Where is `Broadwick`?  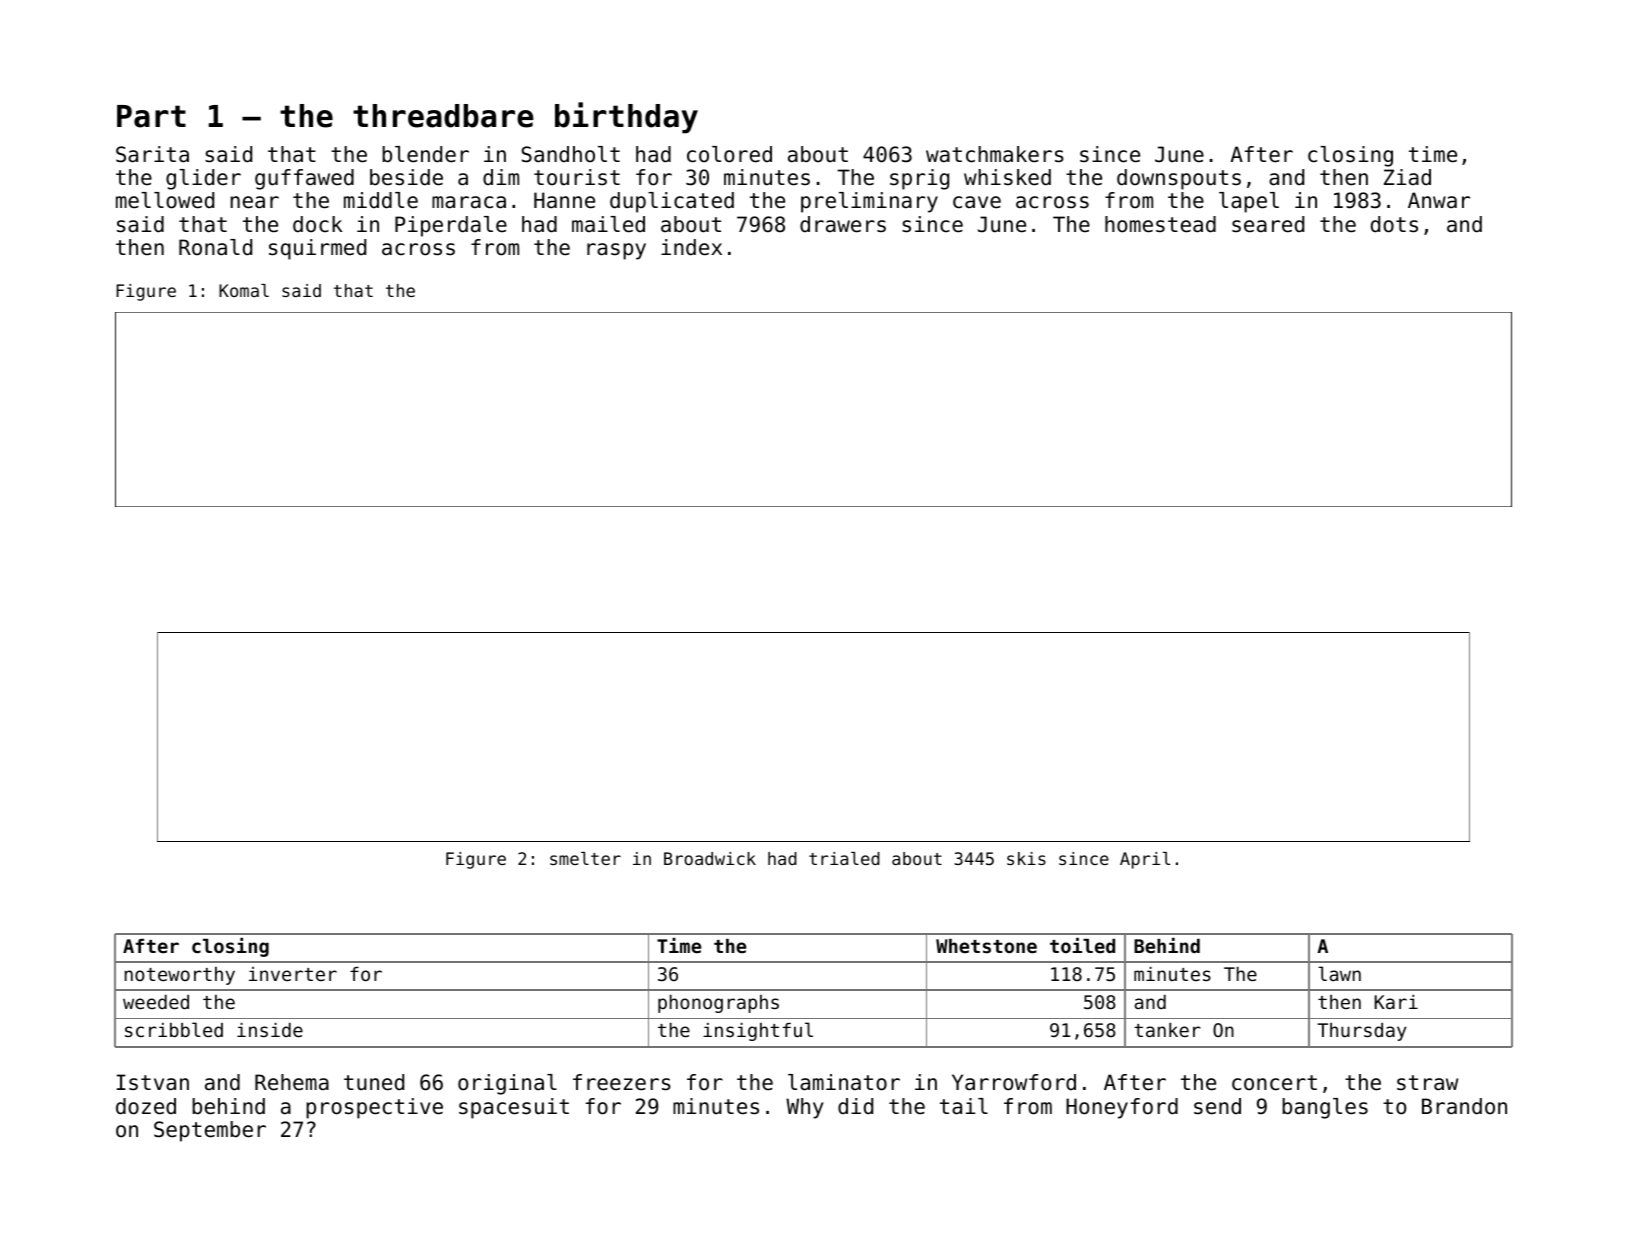
Broadwick is located at coordinates (710, 858).
